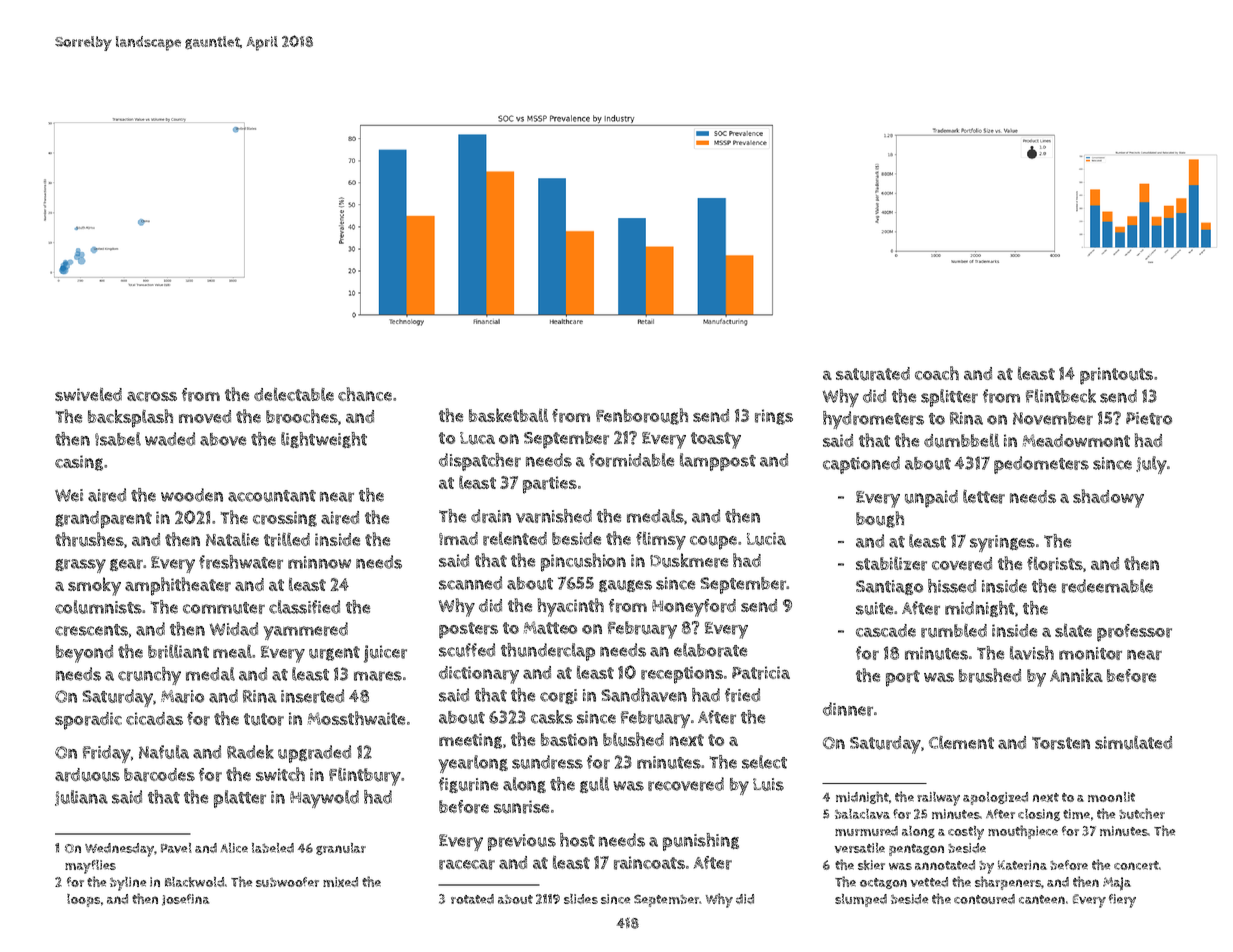  What do you see at coordinates (88, 394) in the image?
I see `swiveled` at bounding box center [88, 394].
